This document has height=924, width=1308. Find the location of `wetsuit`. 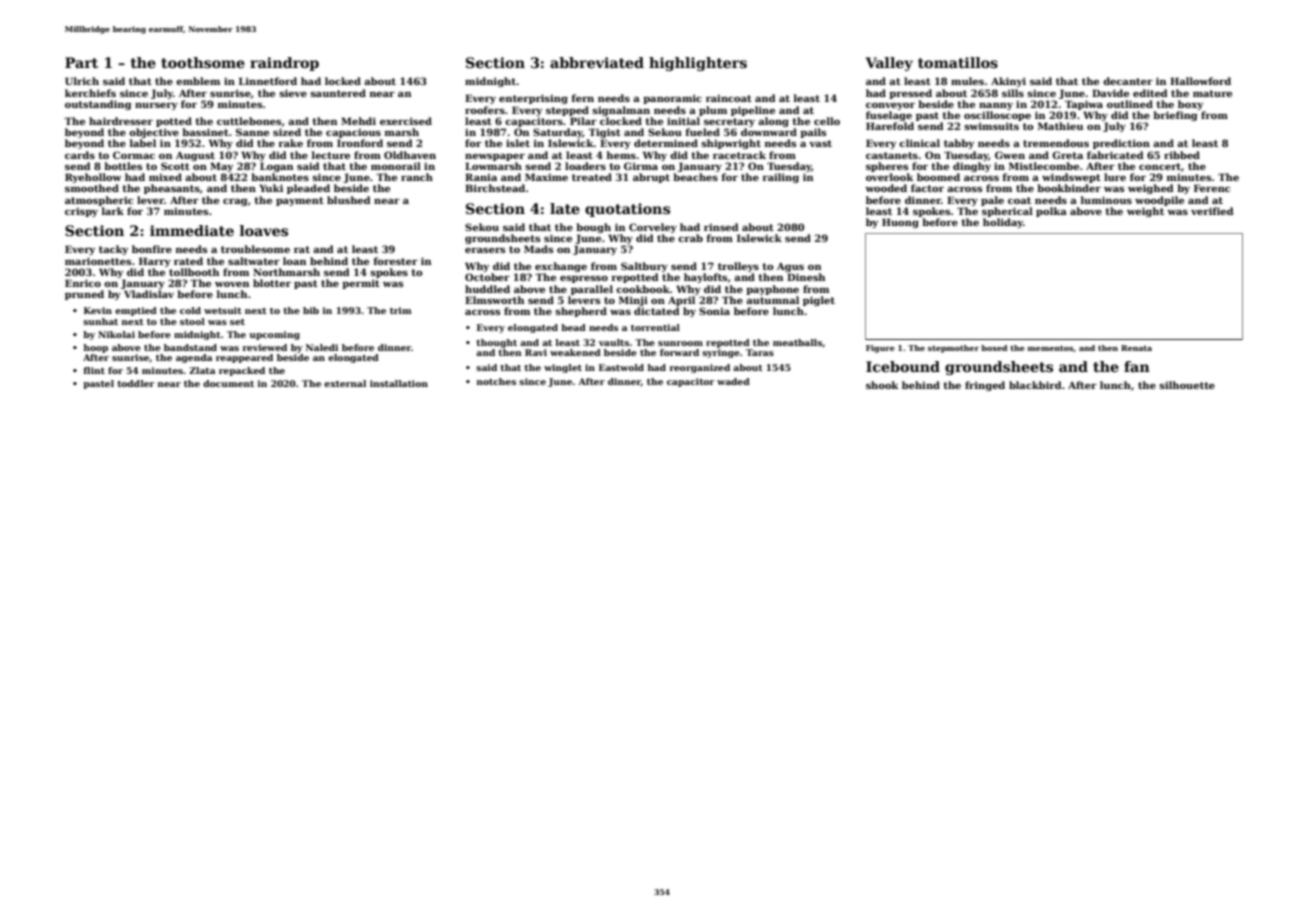

wetsuit is located at coordinates (223, 310).
